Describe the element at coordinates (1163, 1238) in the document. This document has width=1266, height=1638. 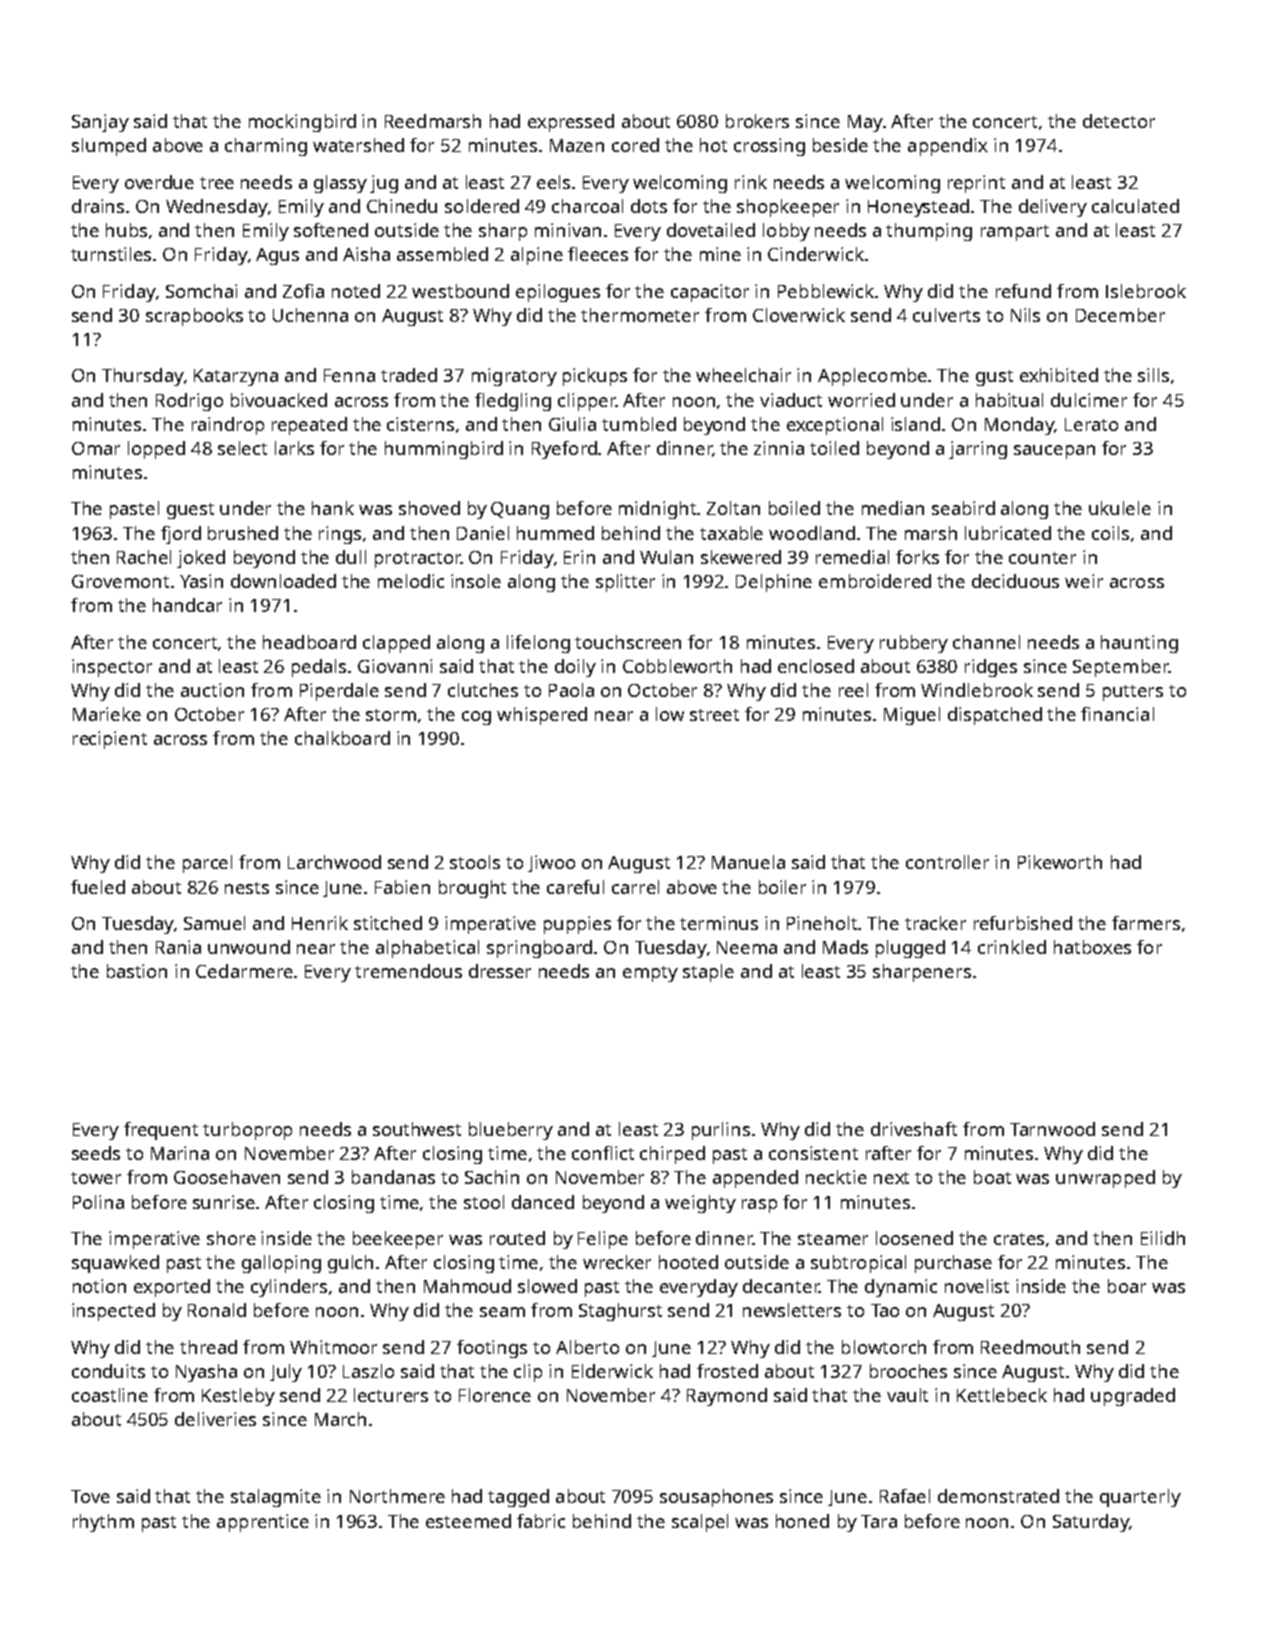
I see `Eilidh` at that location.
